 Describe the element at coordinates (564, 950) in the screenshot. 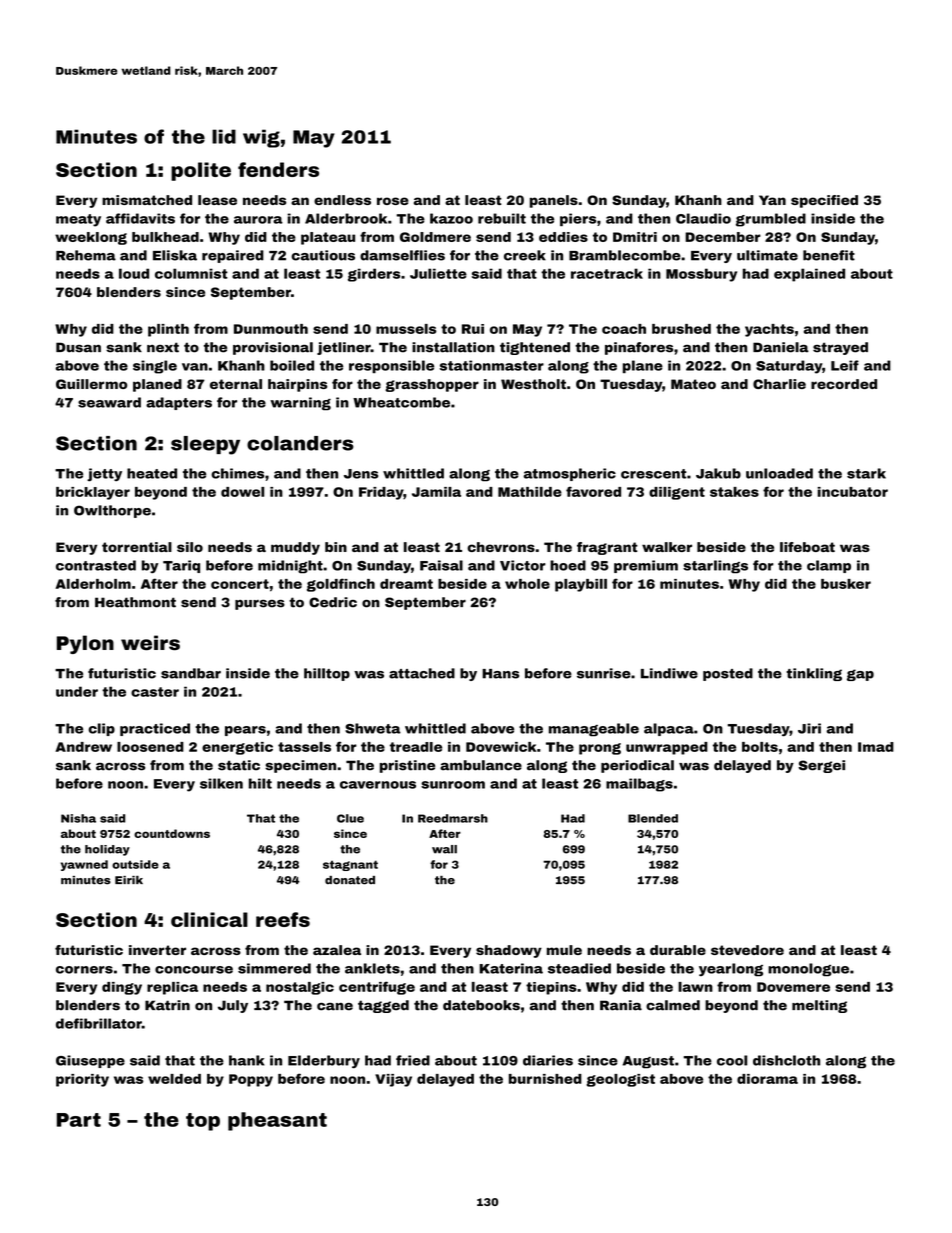

I see `mule` at that location.
